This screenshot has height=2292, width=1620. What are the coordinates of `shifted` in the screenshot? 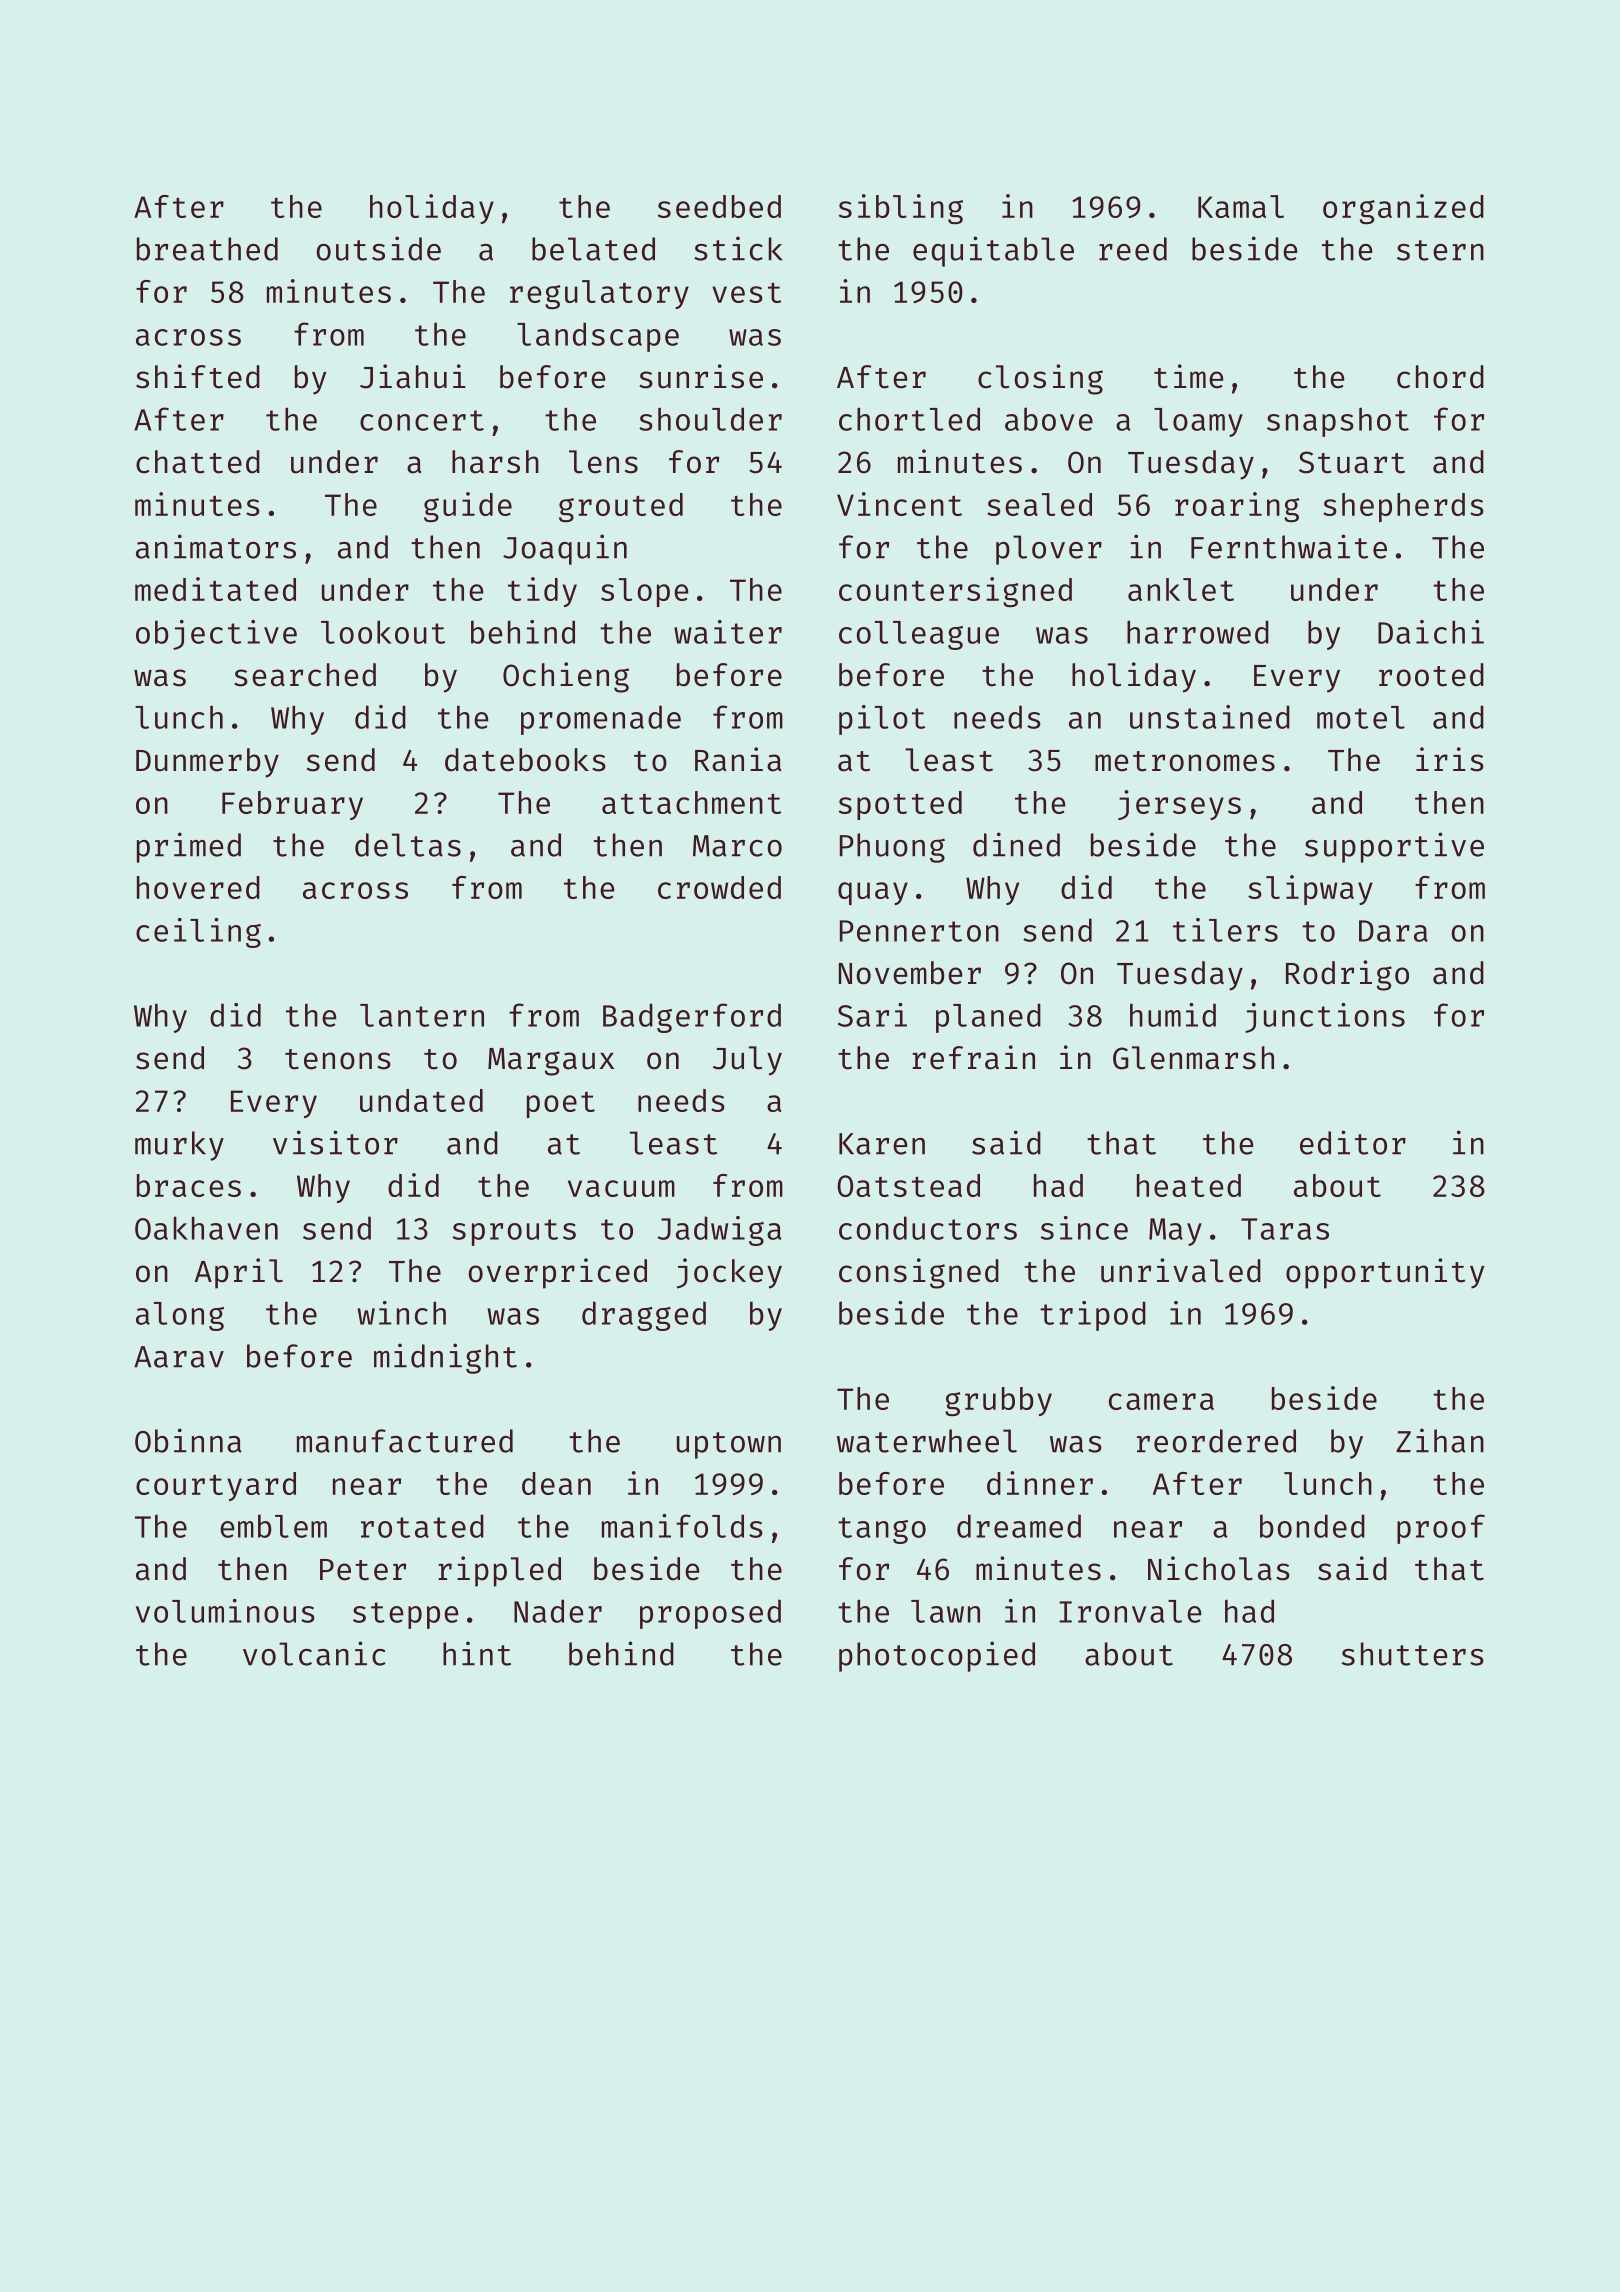 It's located at (198, 376).
